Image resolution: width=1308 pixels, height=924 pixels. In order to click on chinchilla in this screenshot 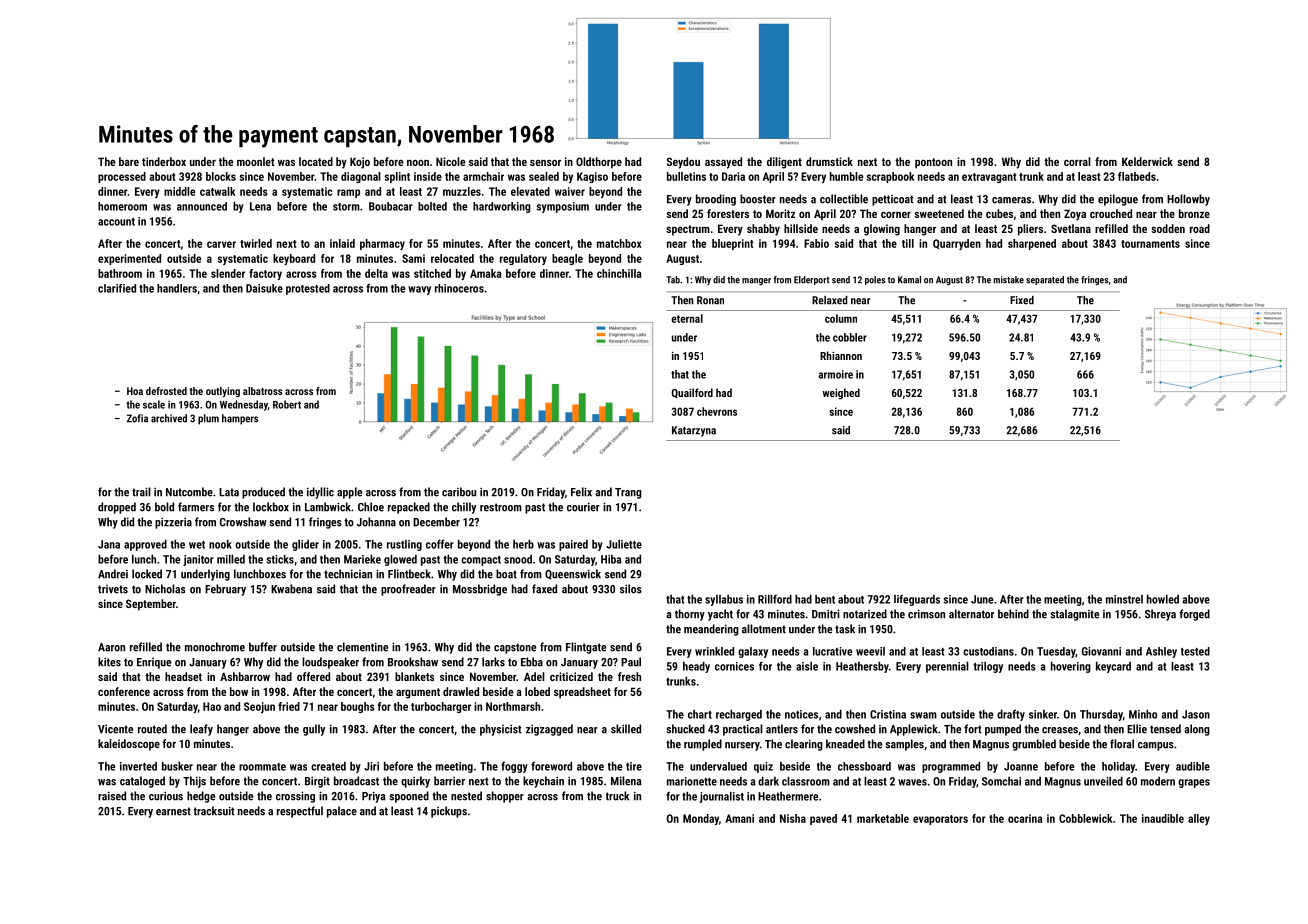, I will do `click(619, 273)`.
